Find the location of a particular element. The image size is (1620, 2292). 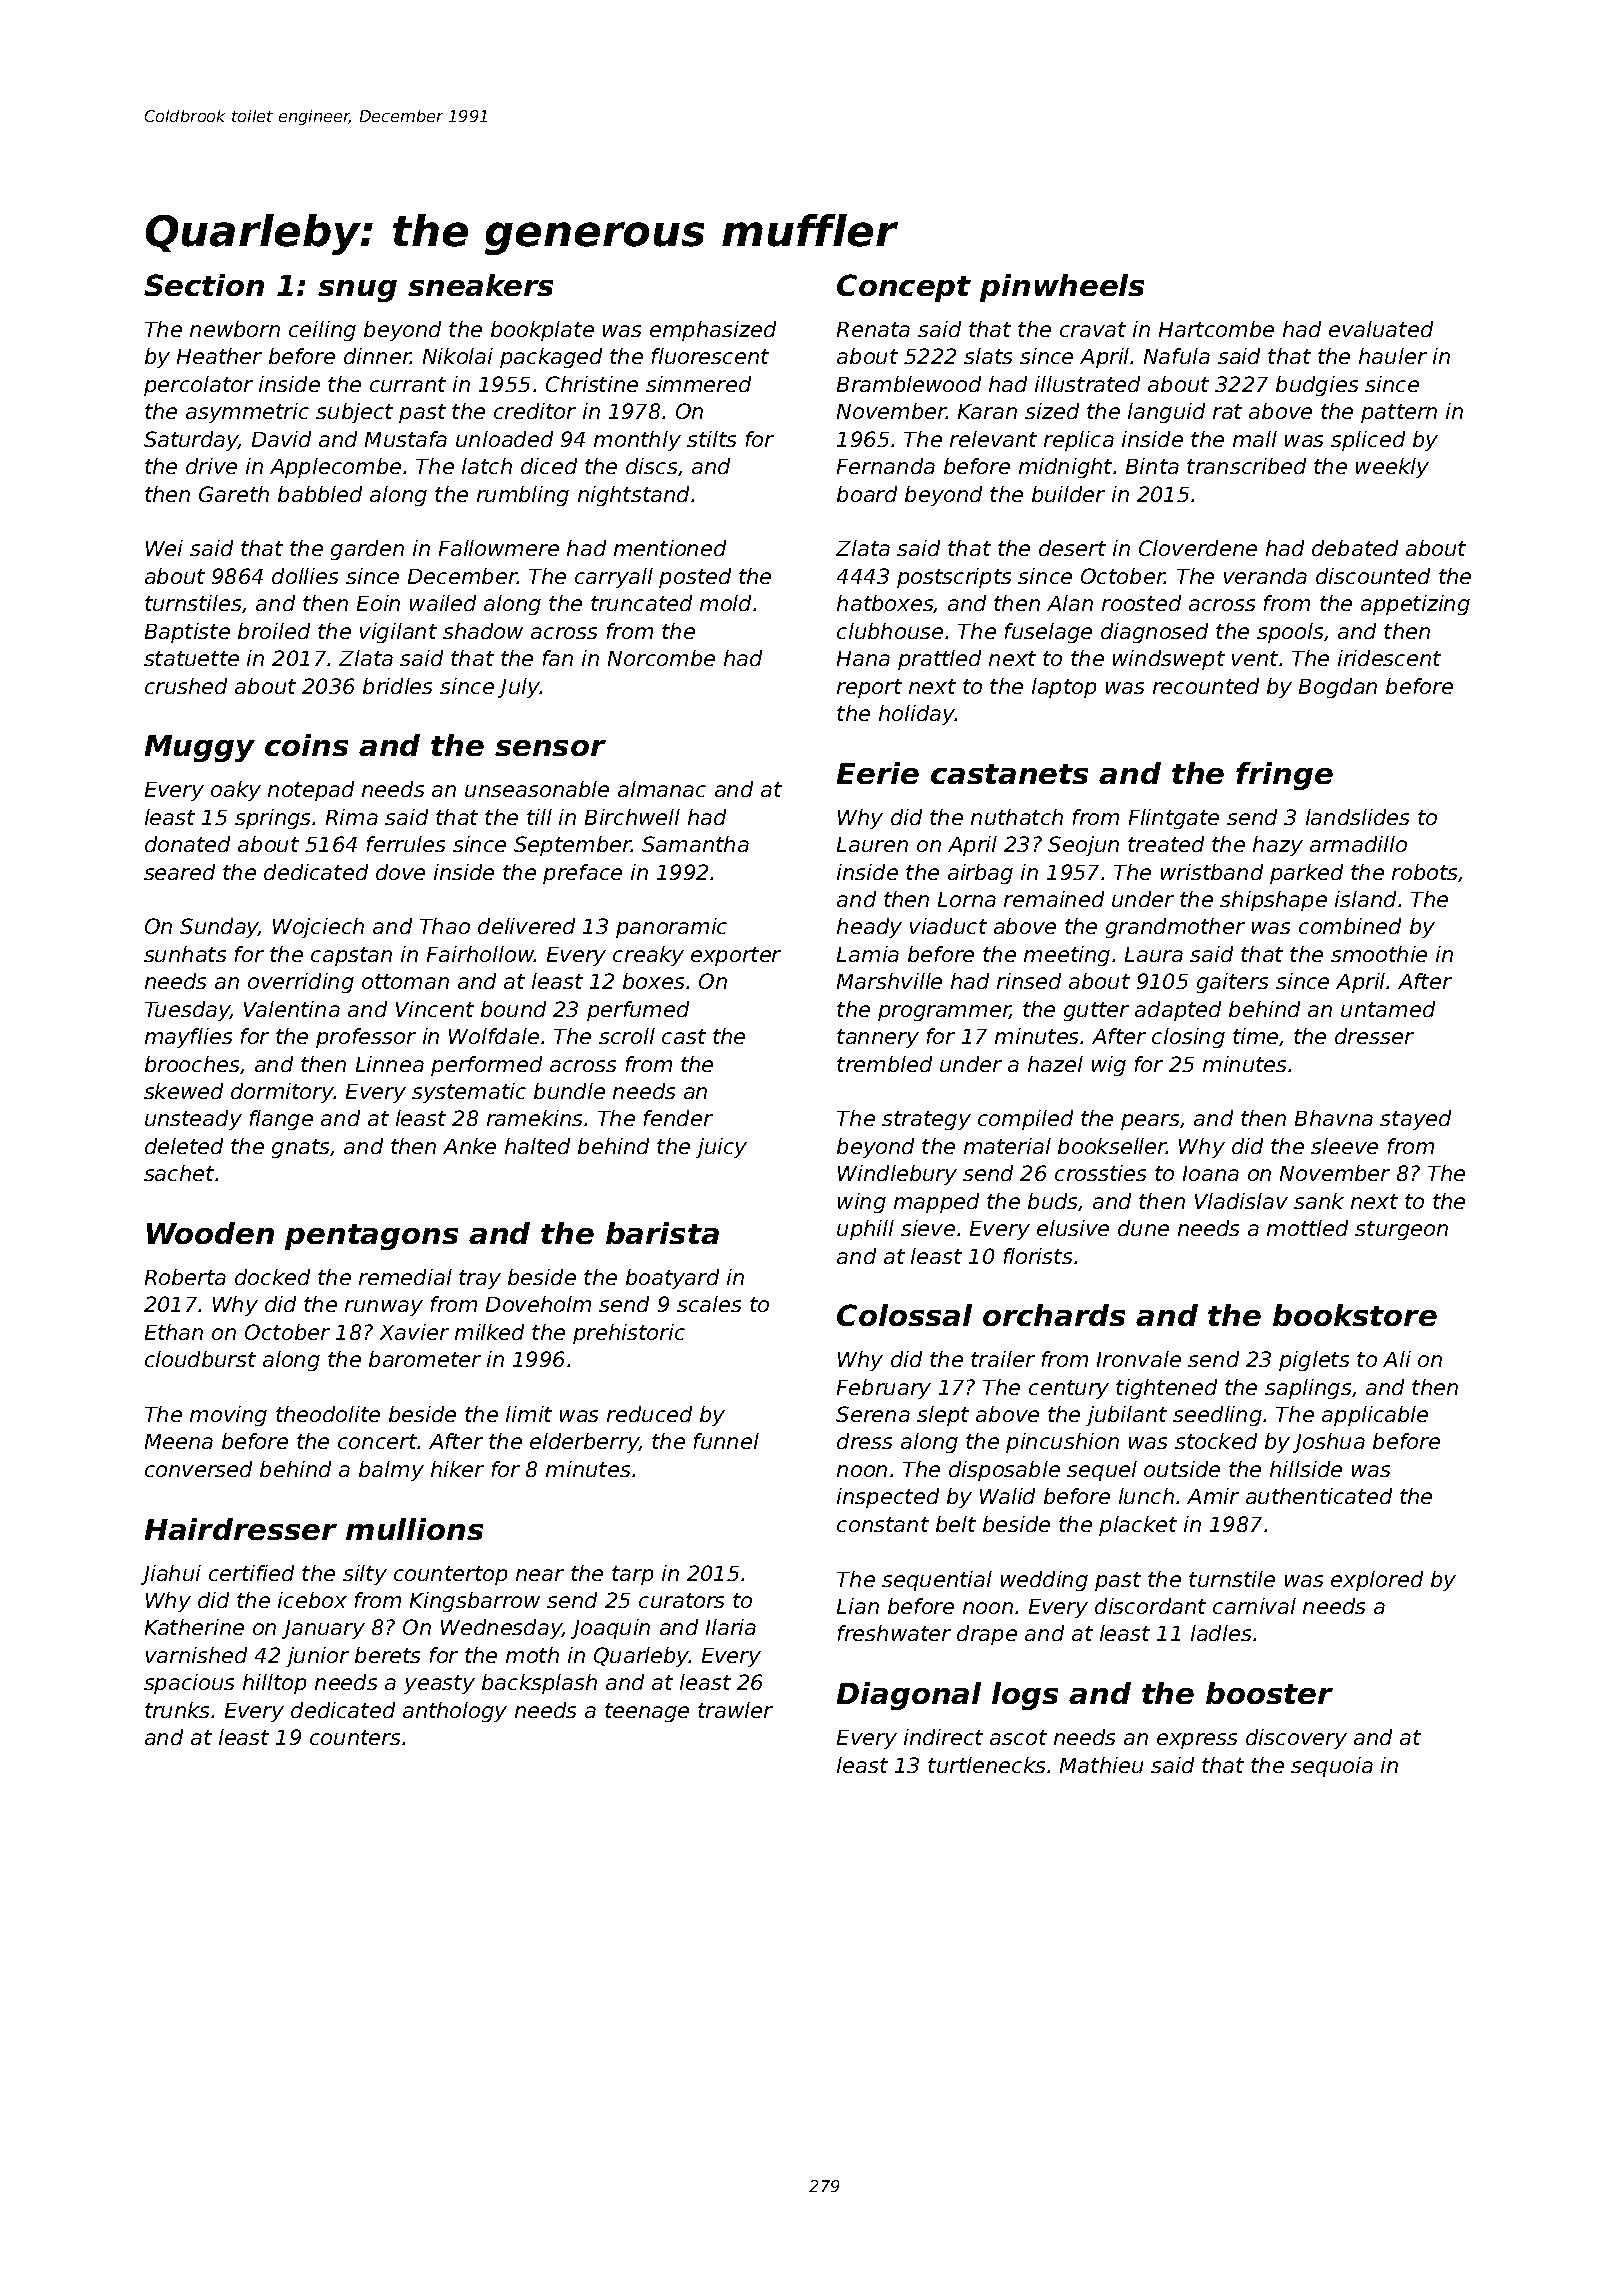

fuselage is located at coordinates (1048, 633).
